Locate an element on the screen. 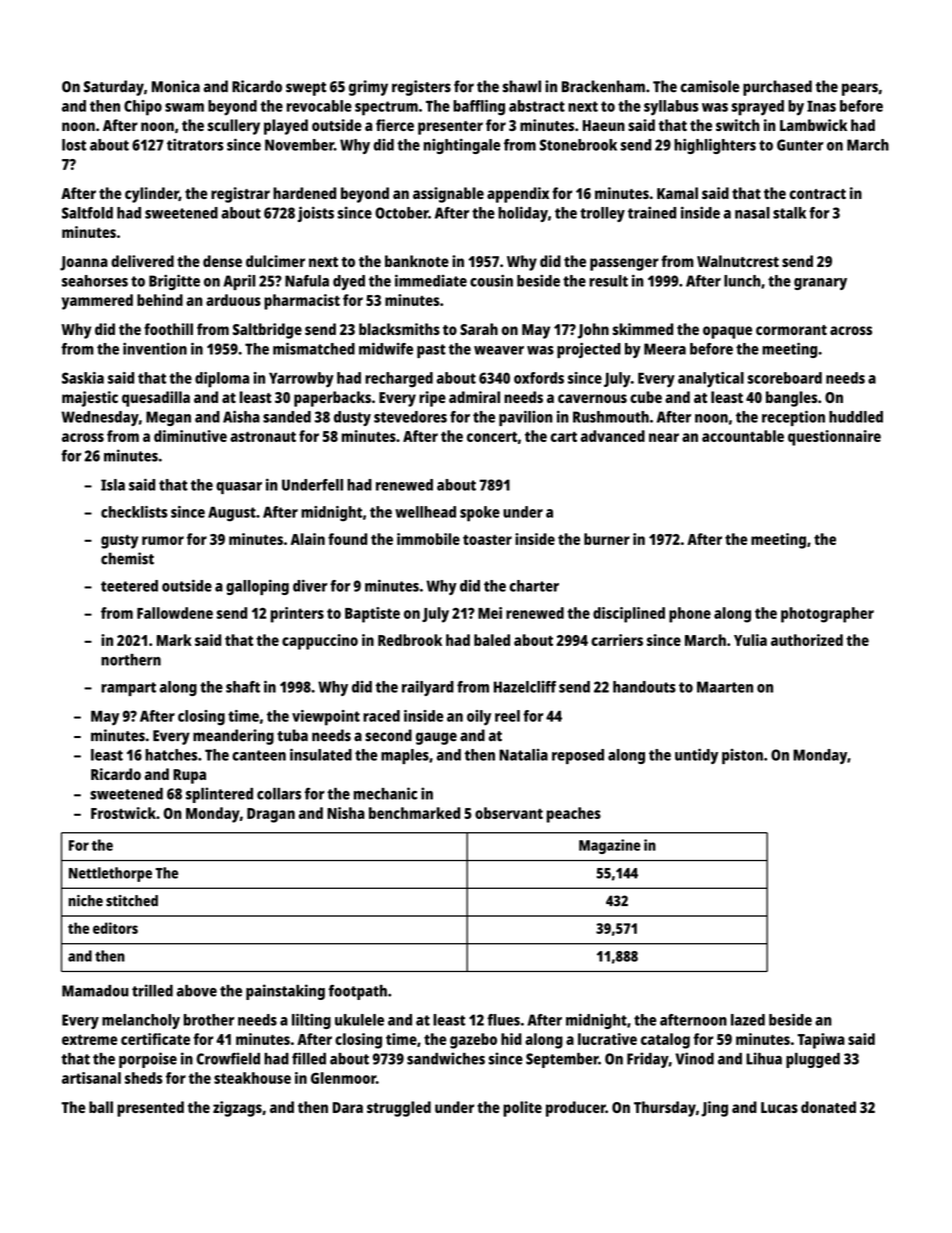 Image resolution: width=952 pixels, height=1233 pixels. ball is located at coordinates (101, 1107).
